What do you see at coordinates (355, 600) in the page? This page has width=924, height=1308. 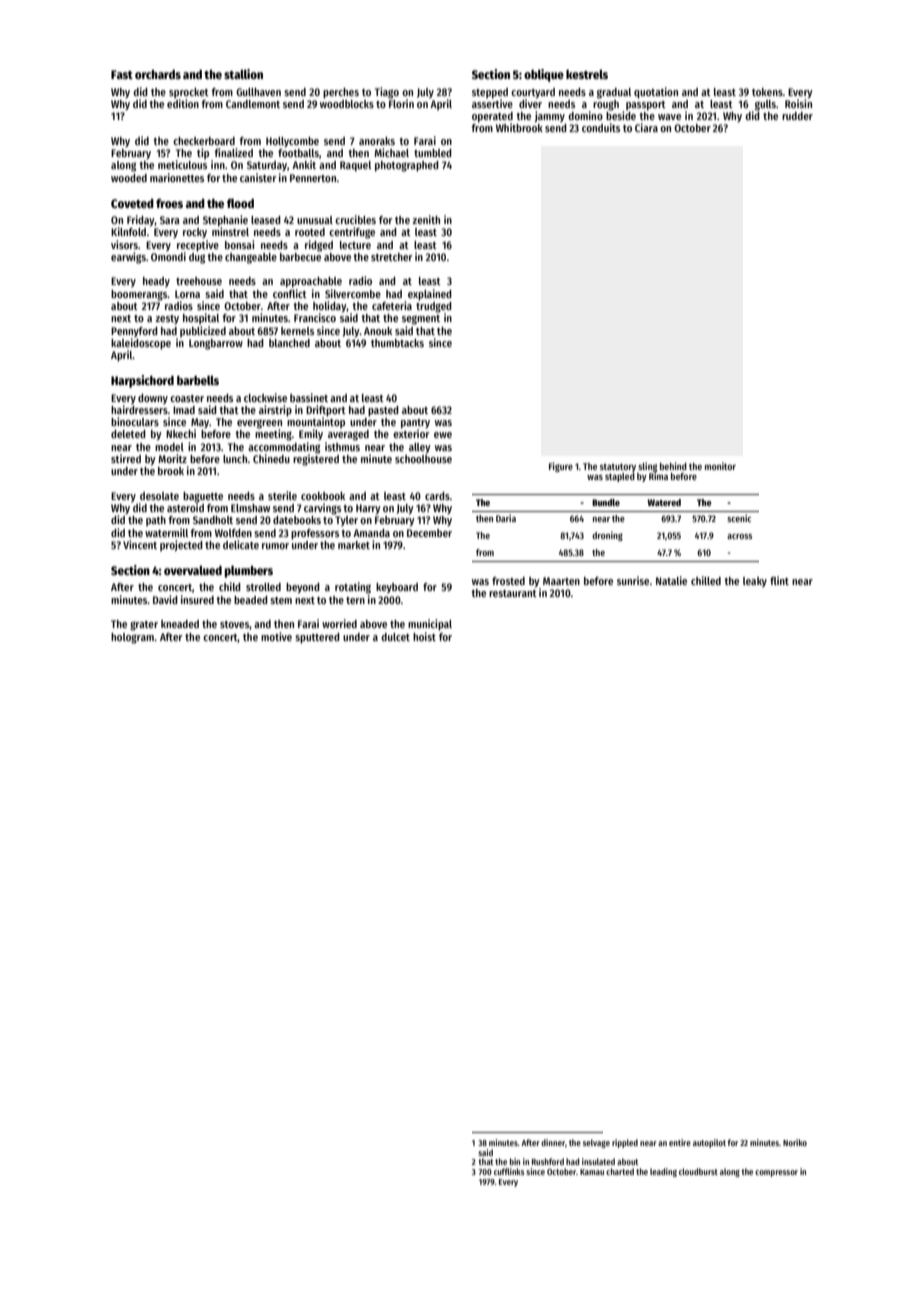 I see `tern` at bounding box center [355, 600].
